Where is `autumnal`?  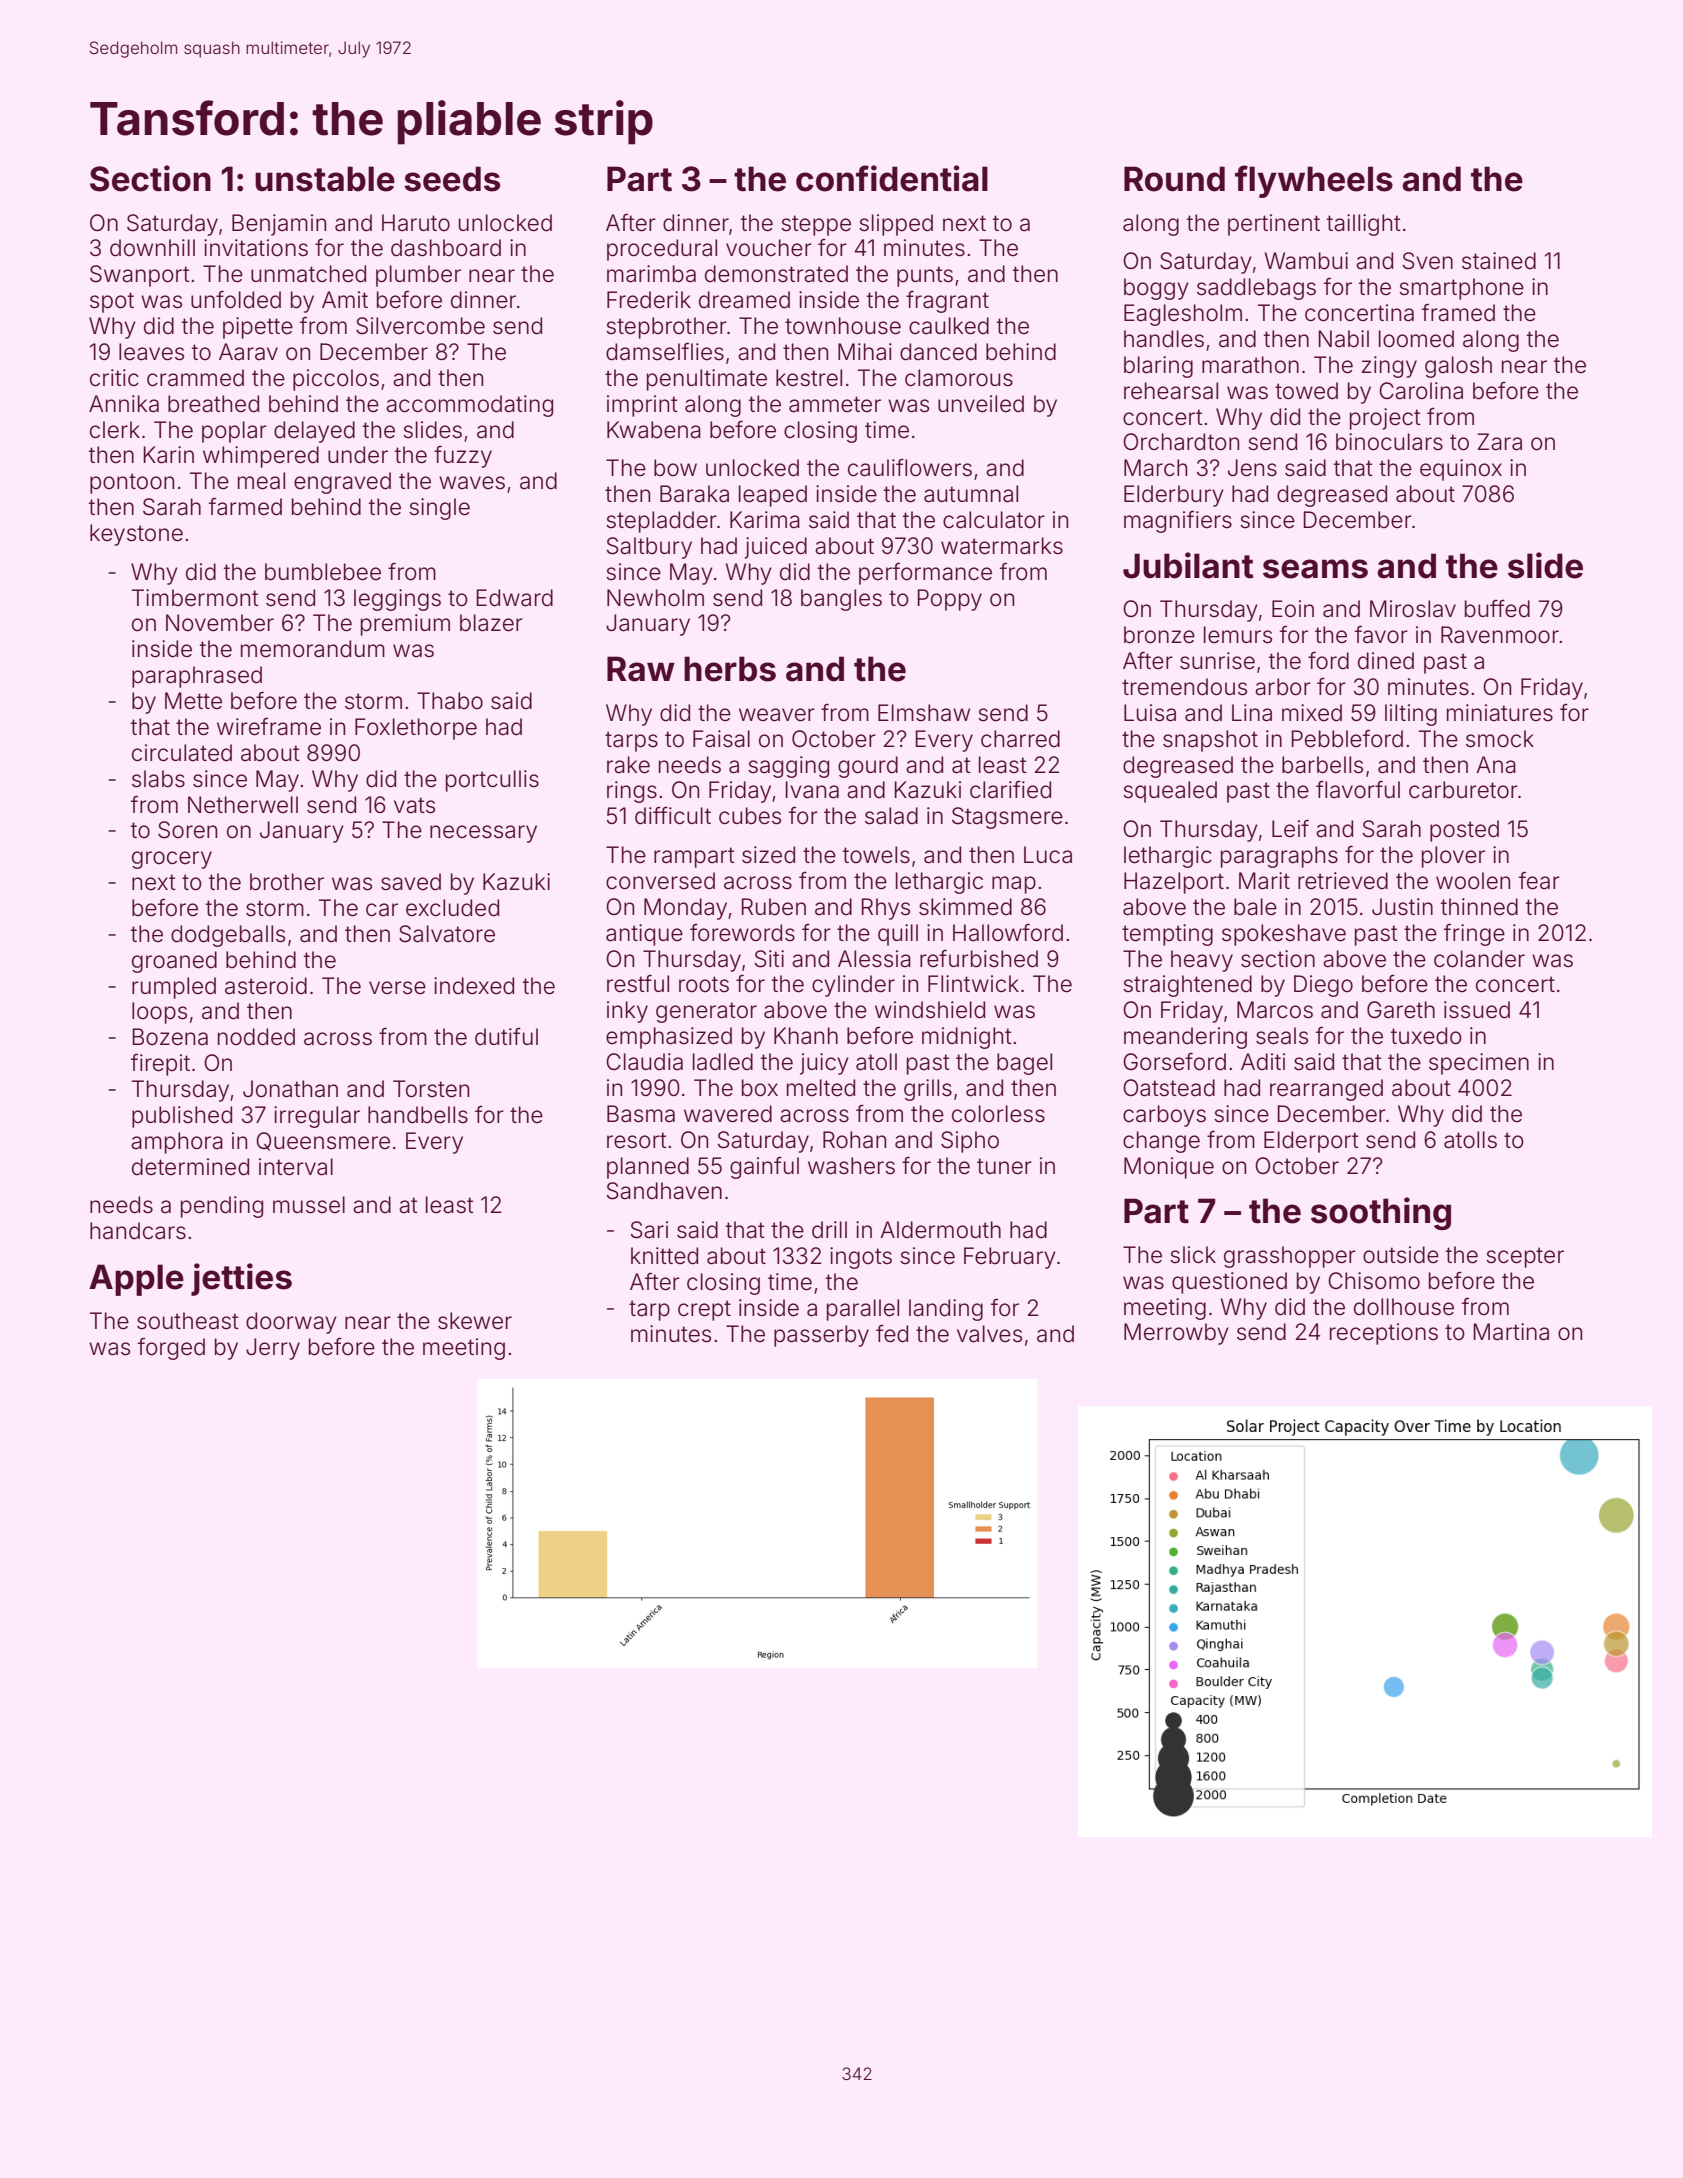 autumnal is located at coordinates (971, 494).
